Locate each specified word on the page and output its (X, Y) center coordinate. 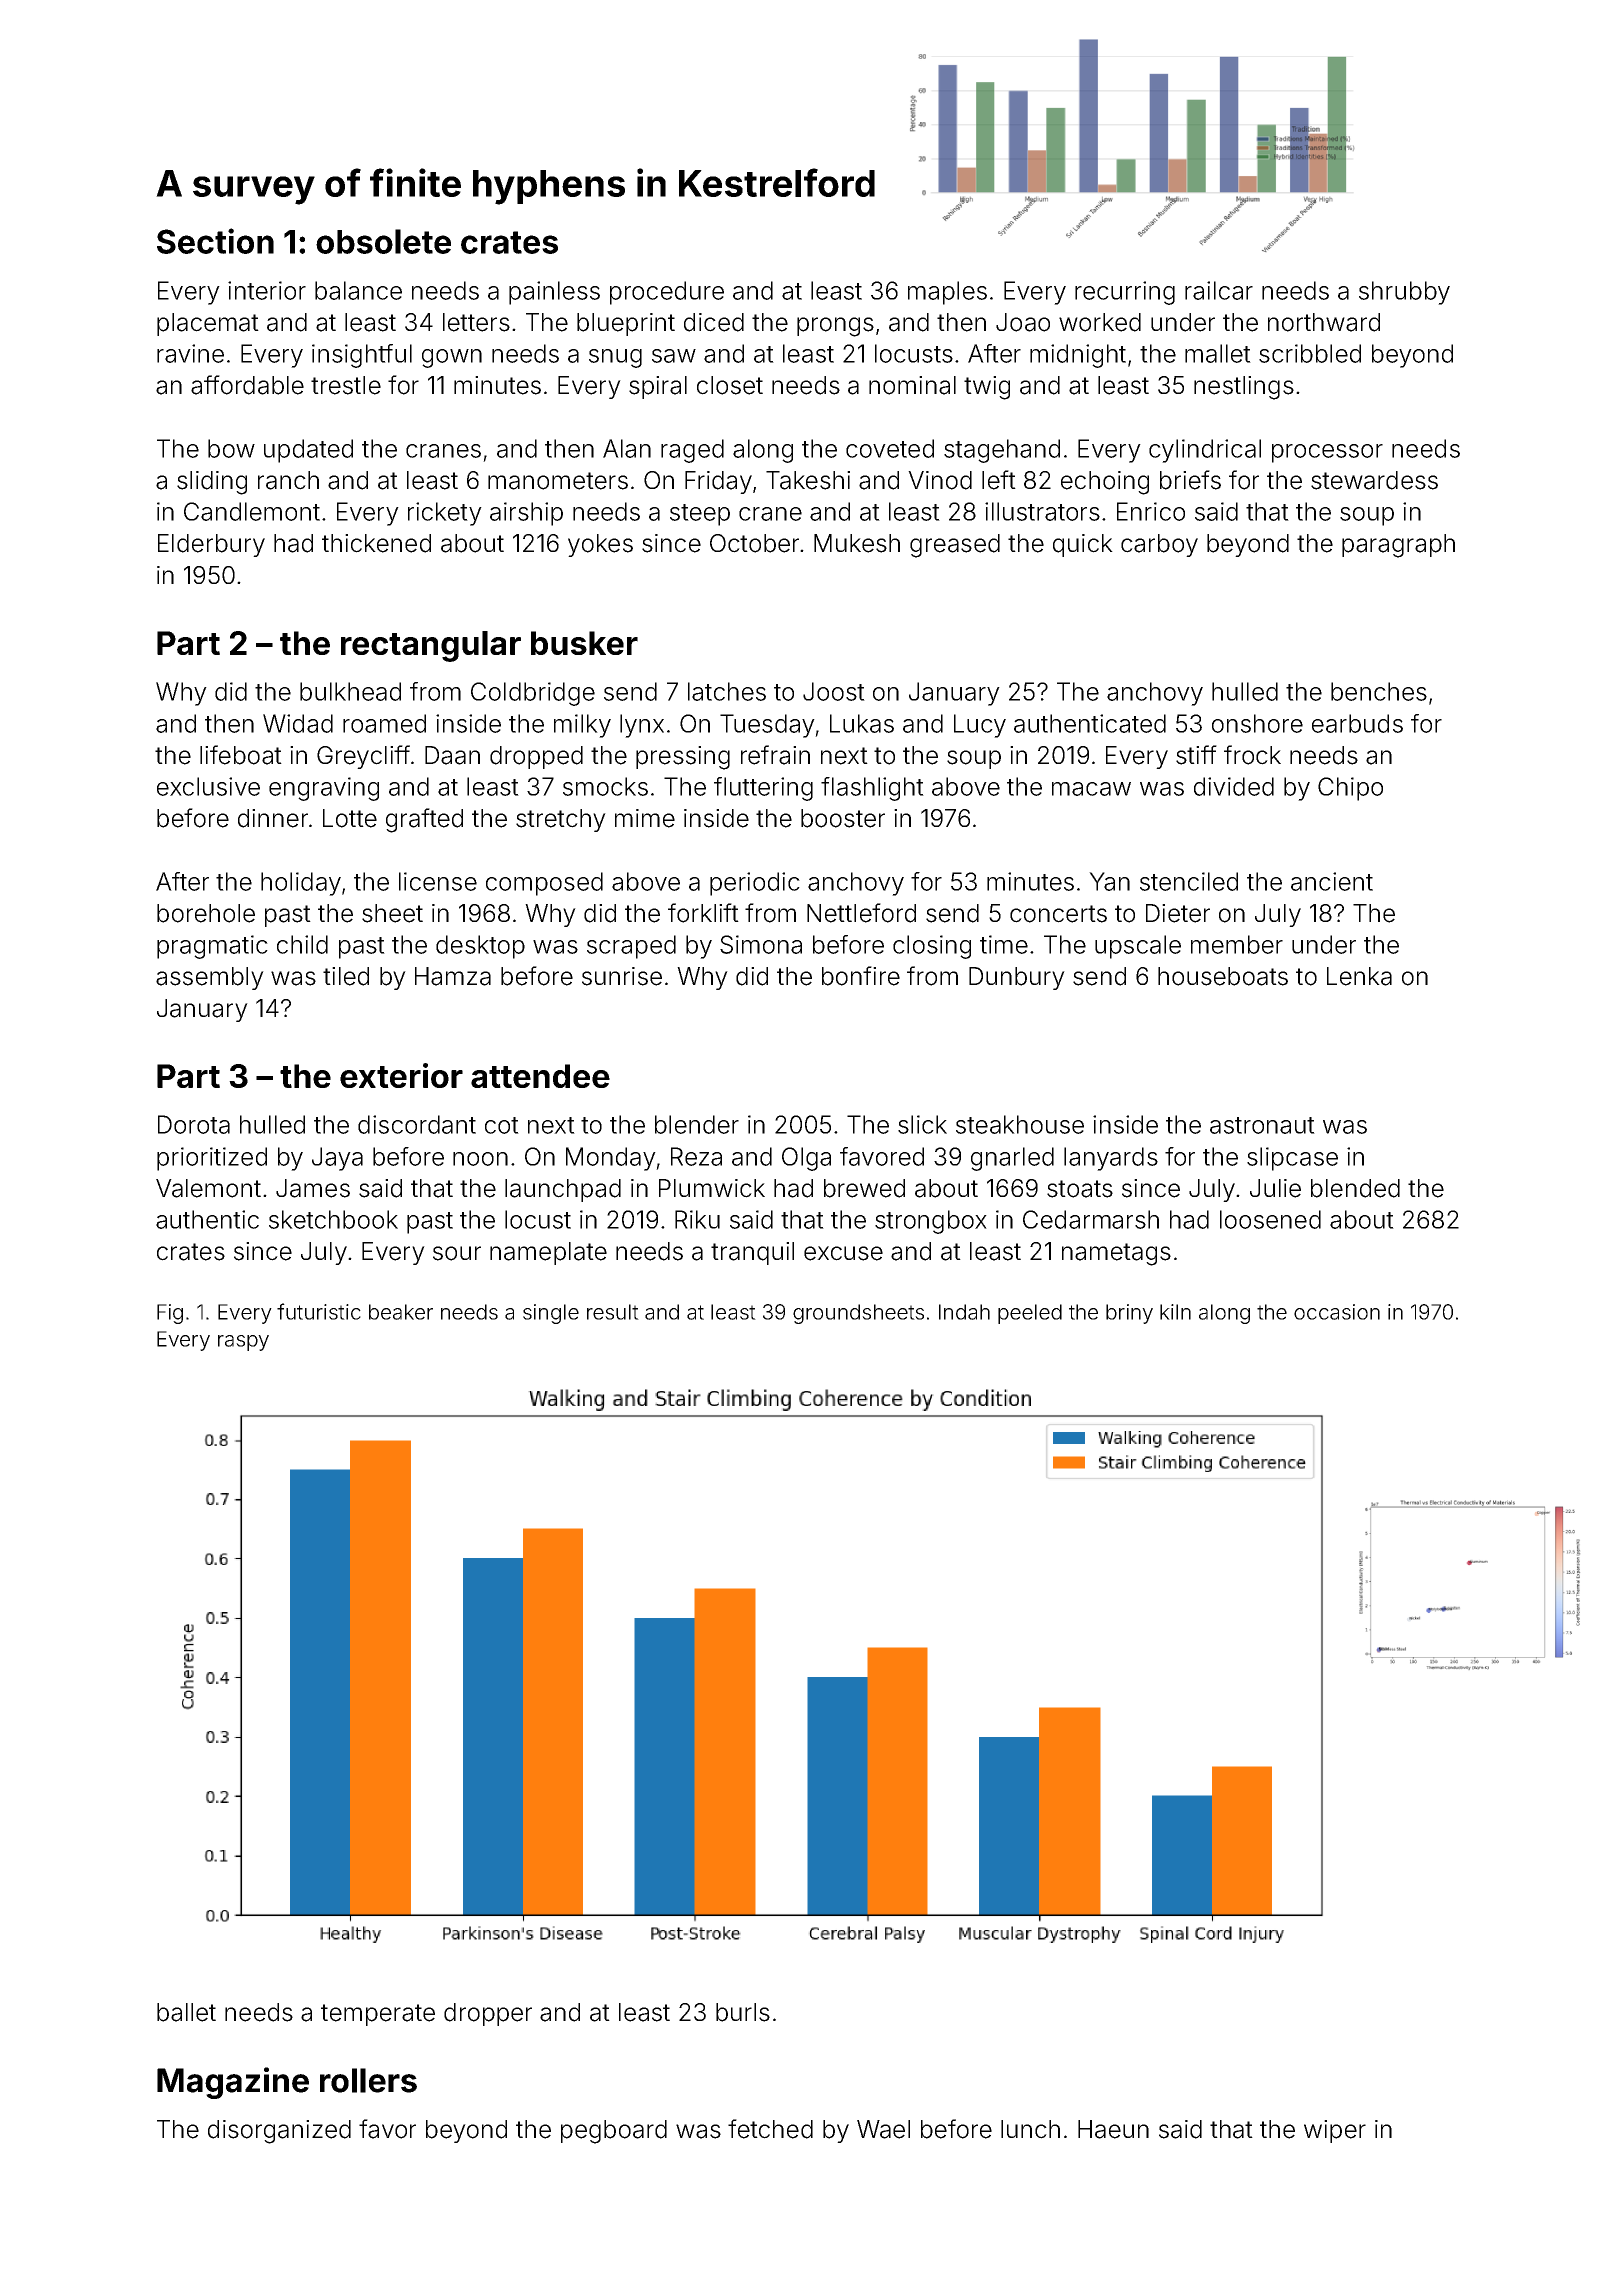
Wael (883, 2129)
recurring (1125, 293)
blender (697, 1124)
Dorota (194, 1124)
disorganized (279, 2132)
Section (215, 241)
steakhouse (1020, 1124)
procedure (667, 293)
